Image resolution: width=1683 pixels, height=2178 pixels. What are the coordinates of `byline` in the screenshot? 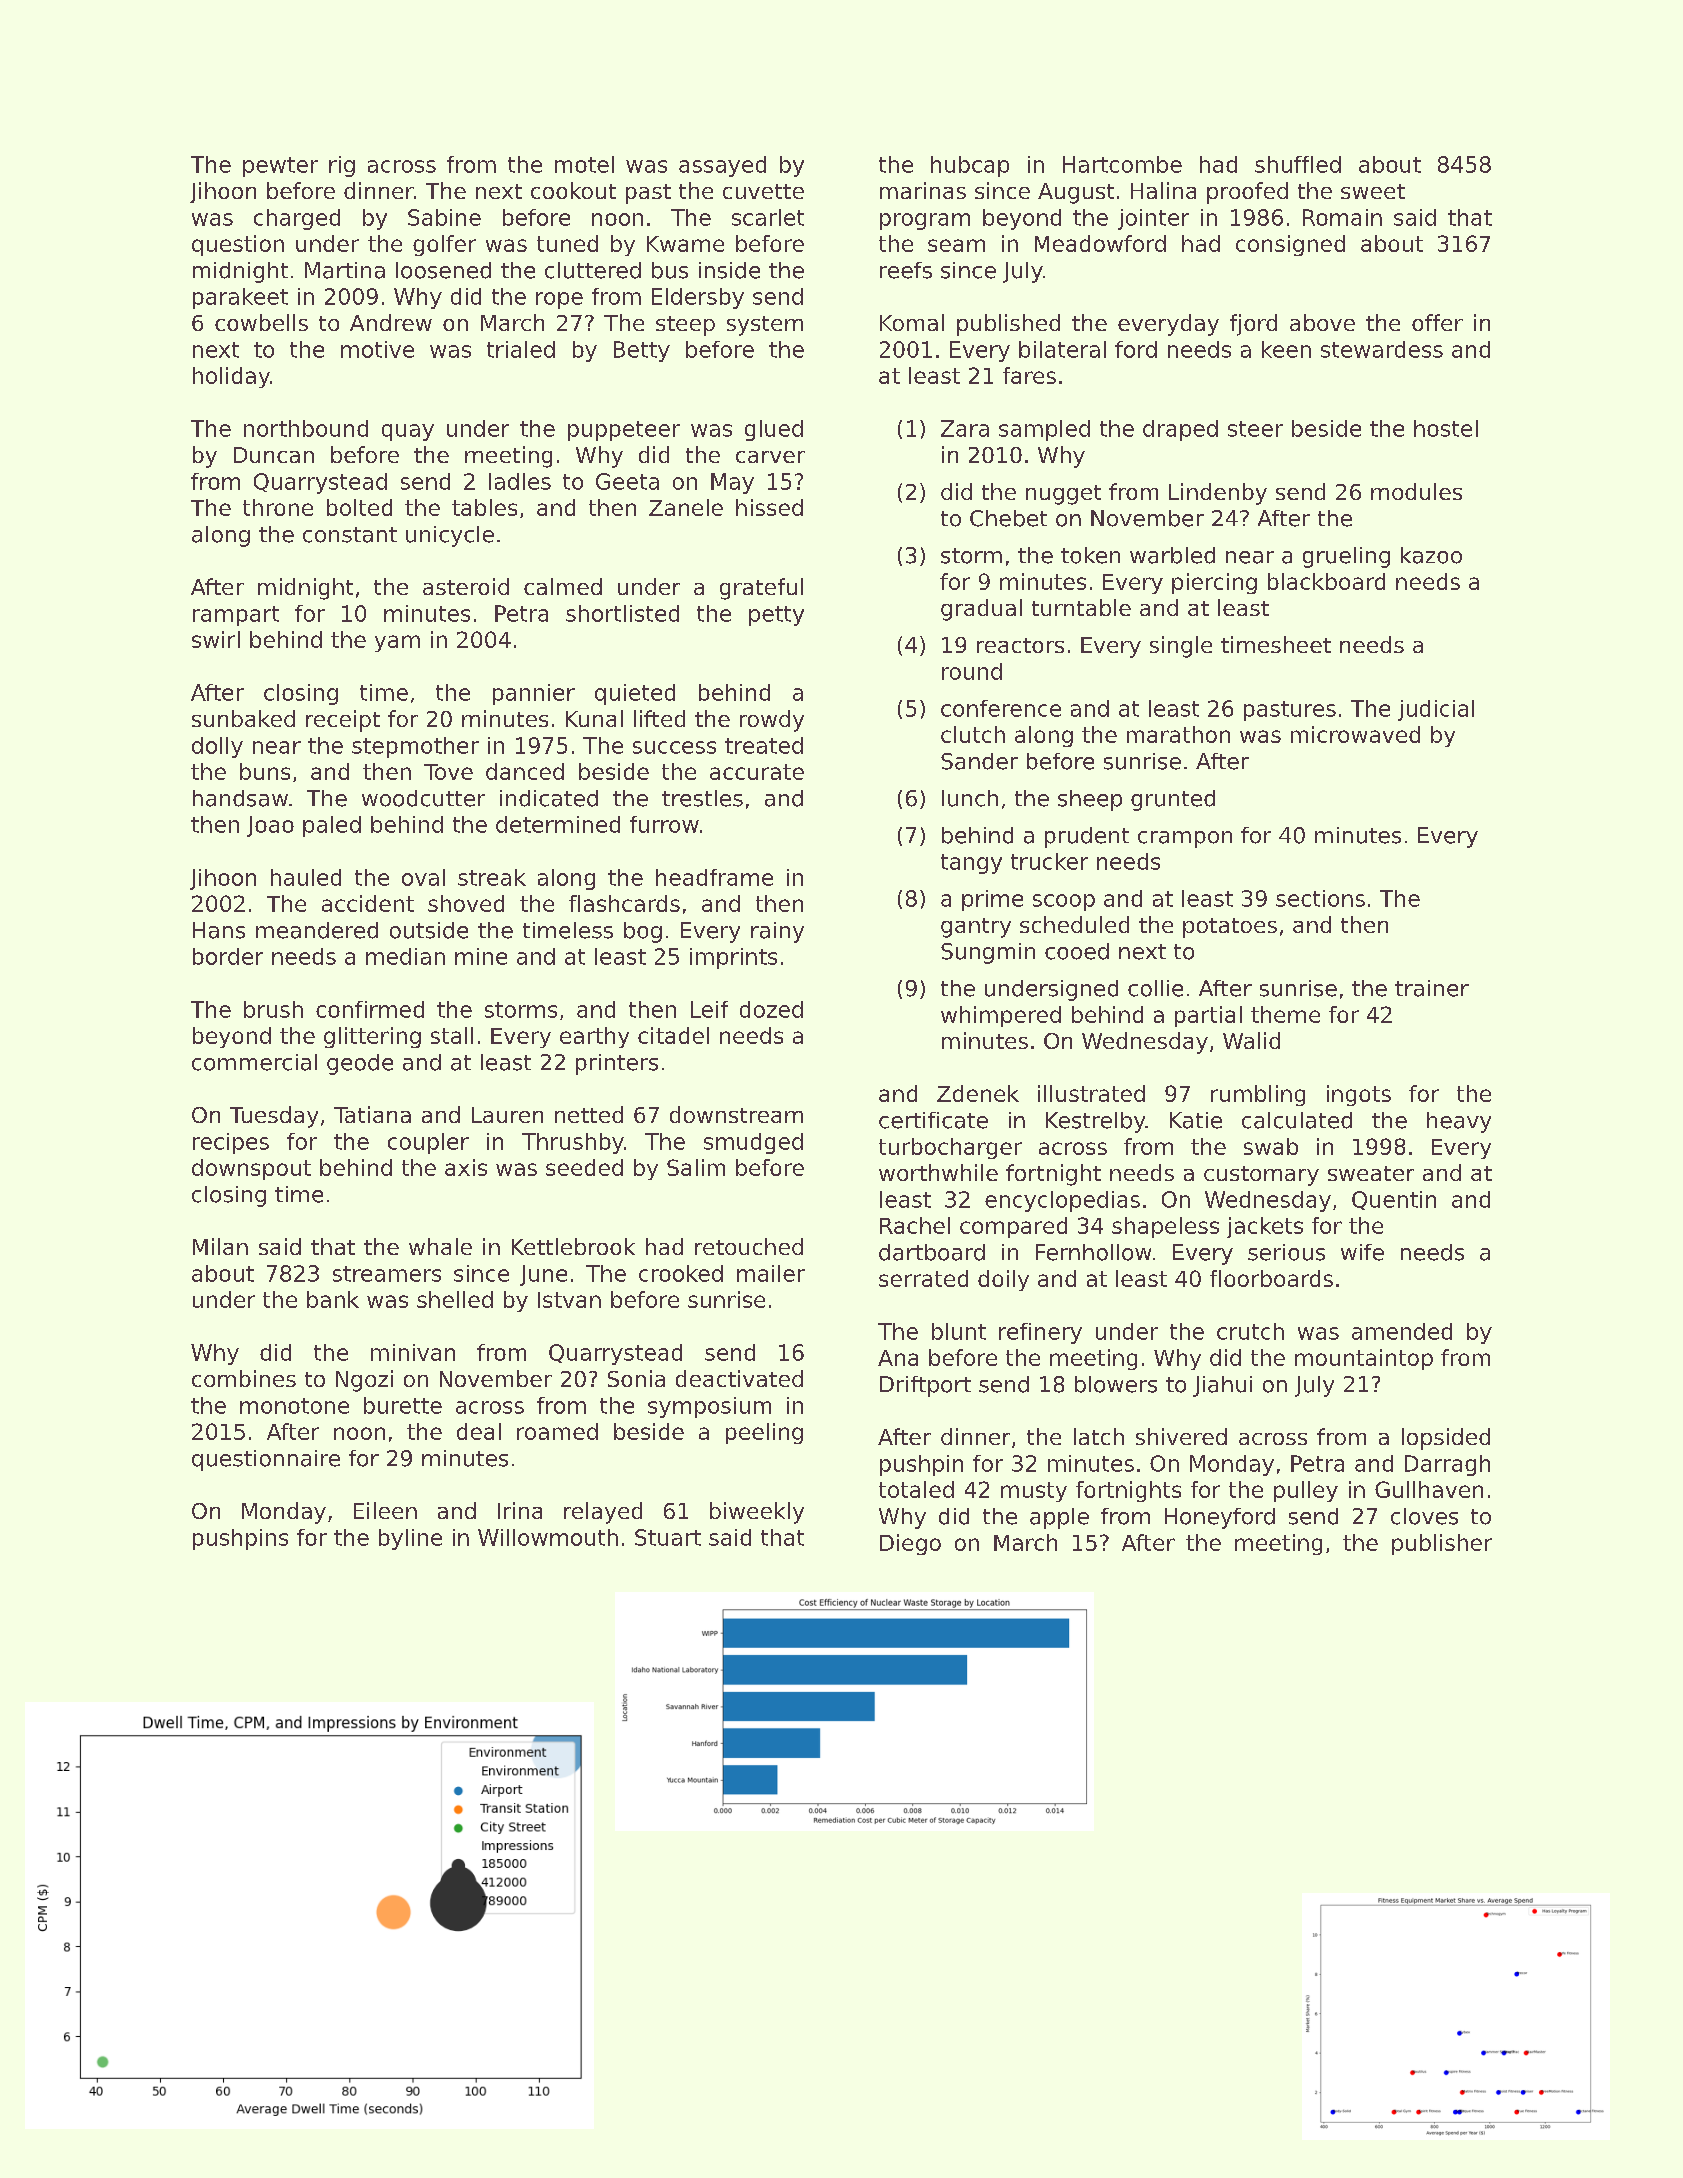 It's located at (410, 1539).
